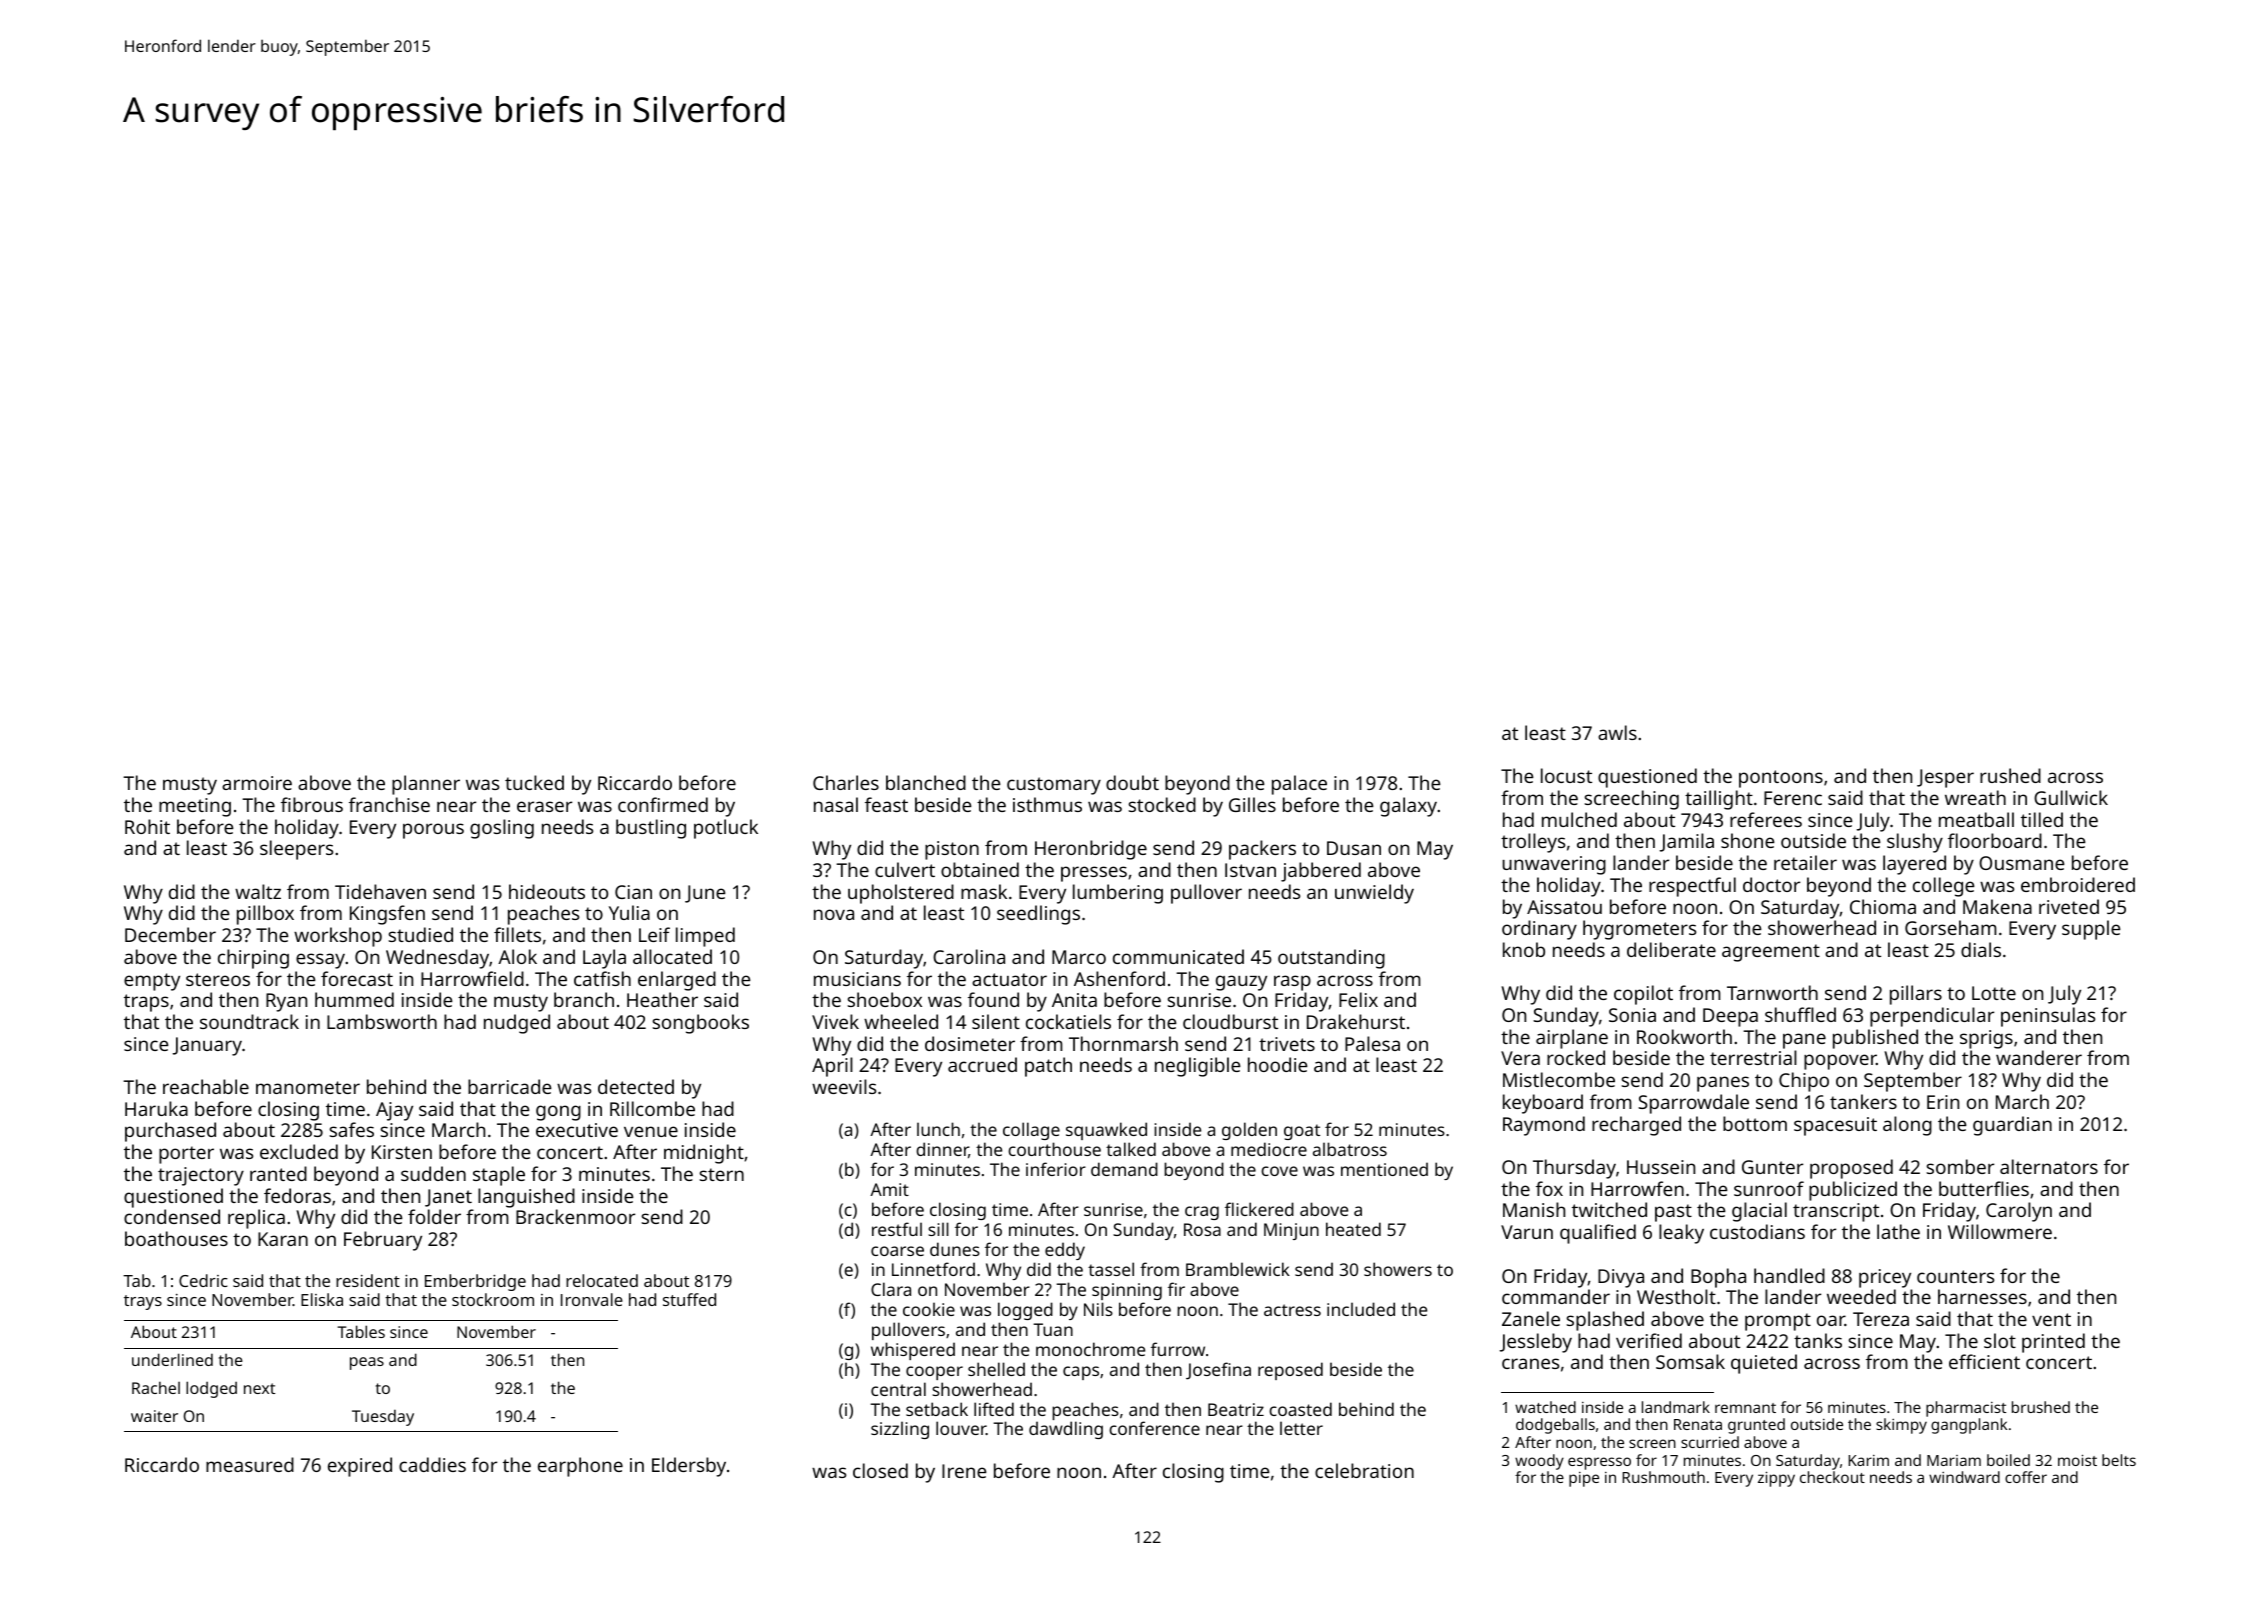 Image resolution: width=2267 pixels, height=1603 pixels. Describe the element at coordinates (1106, 1131) in the page. I see `squawked` at that location.
